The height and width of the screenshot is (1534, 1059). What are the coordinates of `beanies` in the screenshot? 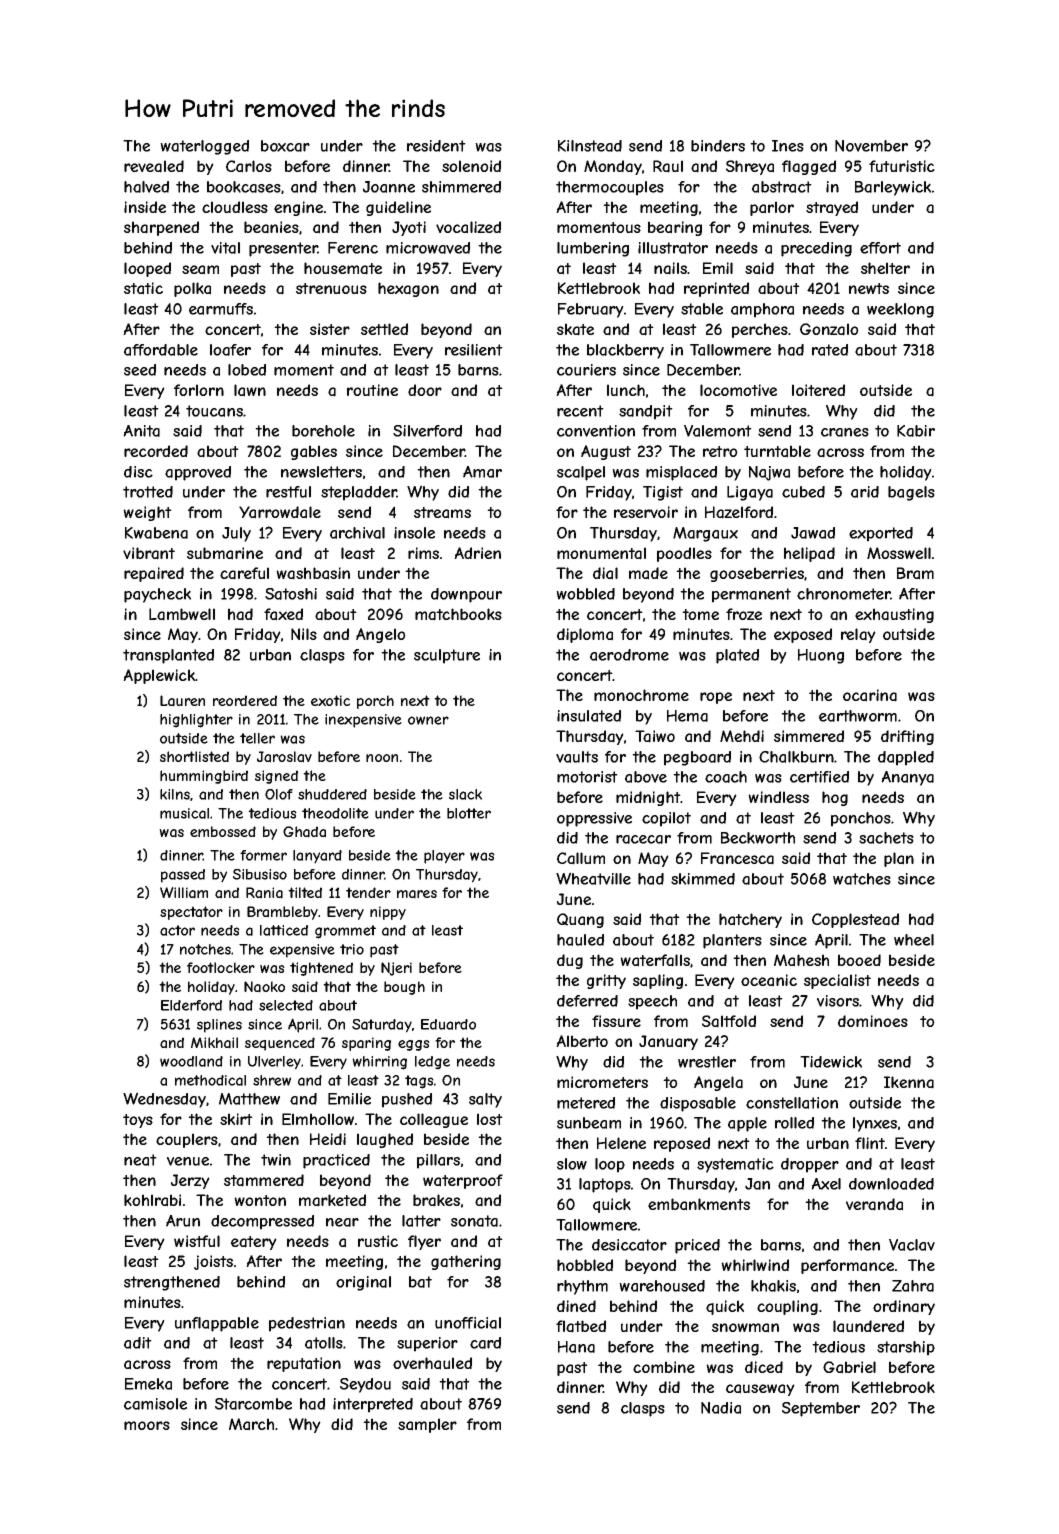 It's located at (271, 227).
